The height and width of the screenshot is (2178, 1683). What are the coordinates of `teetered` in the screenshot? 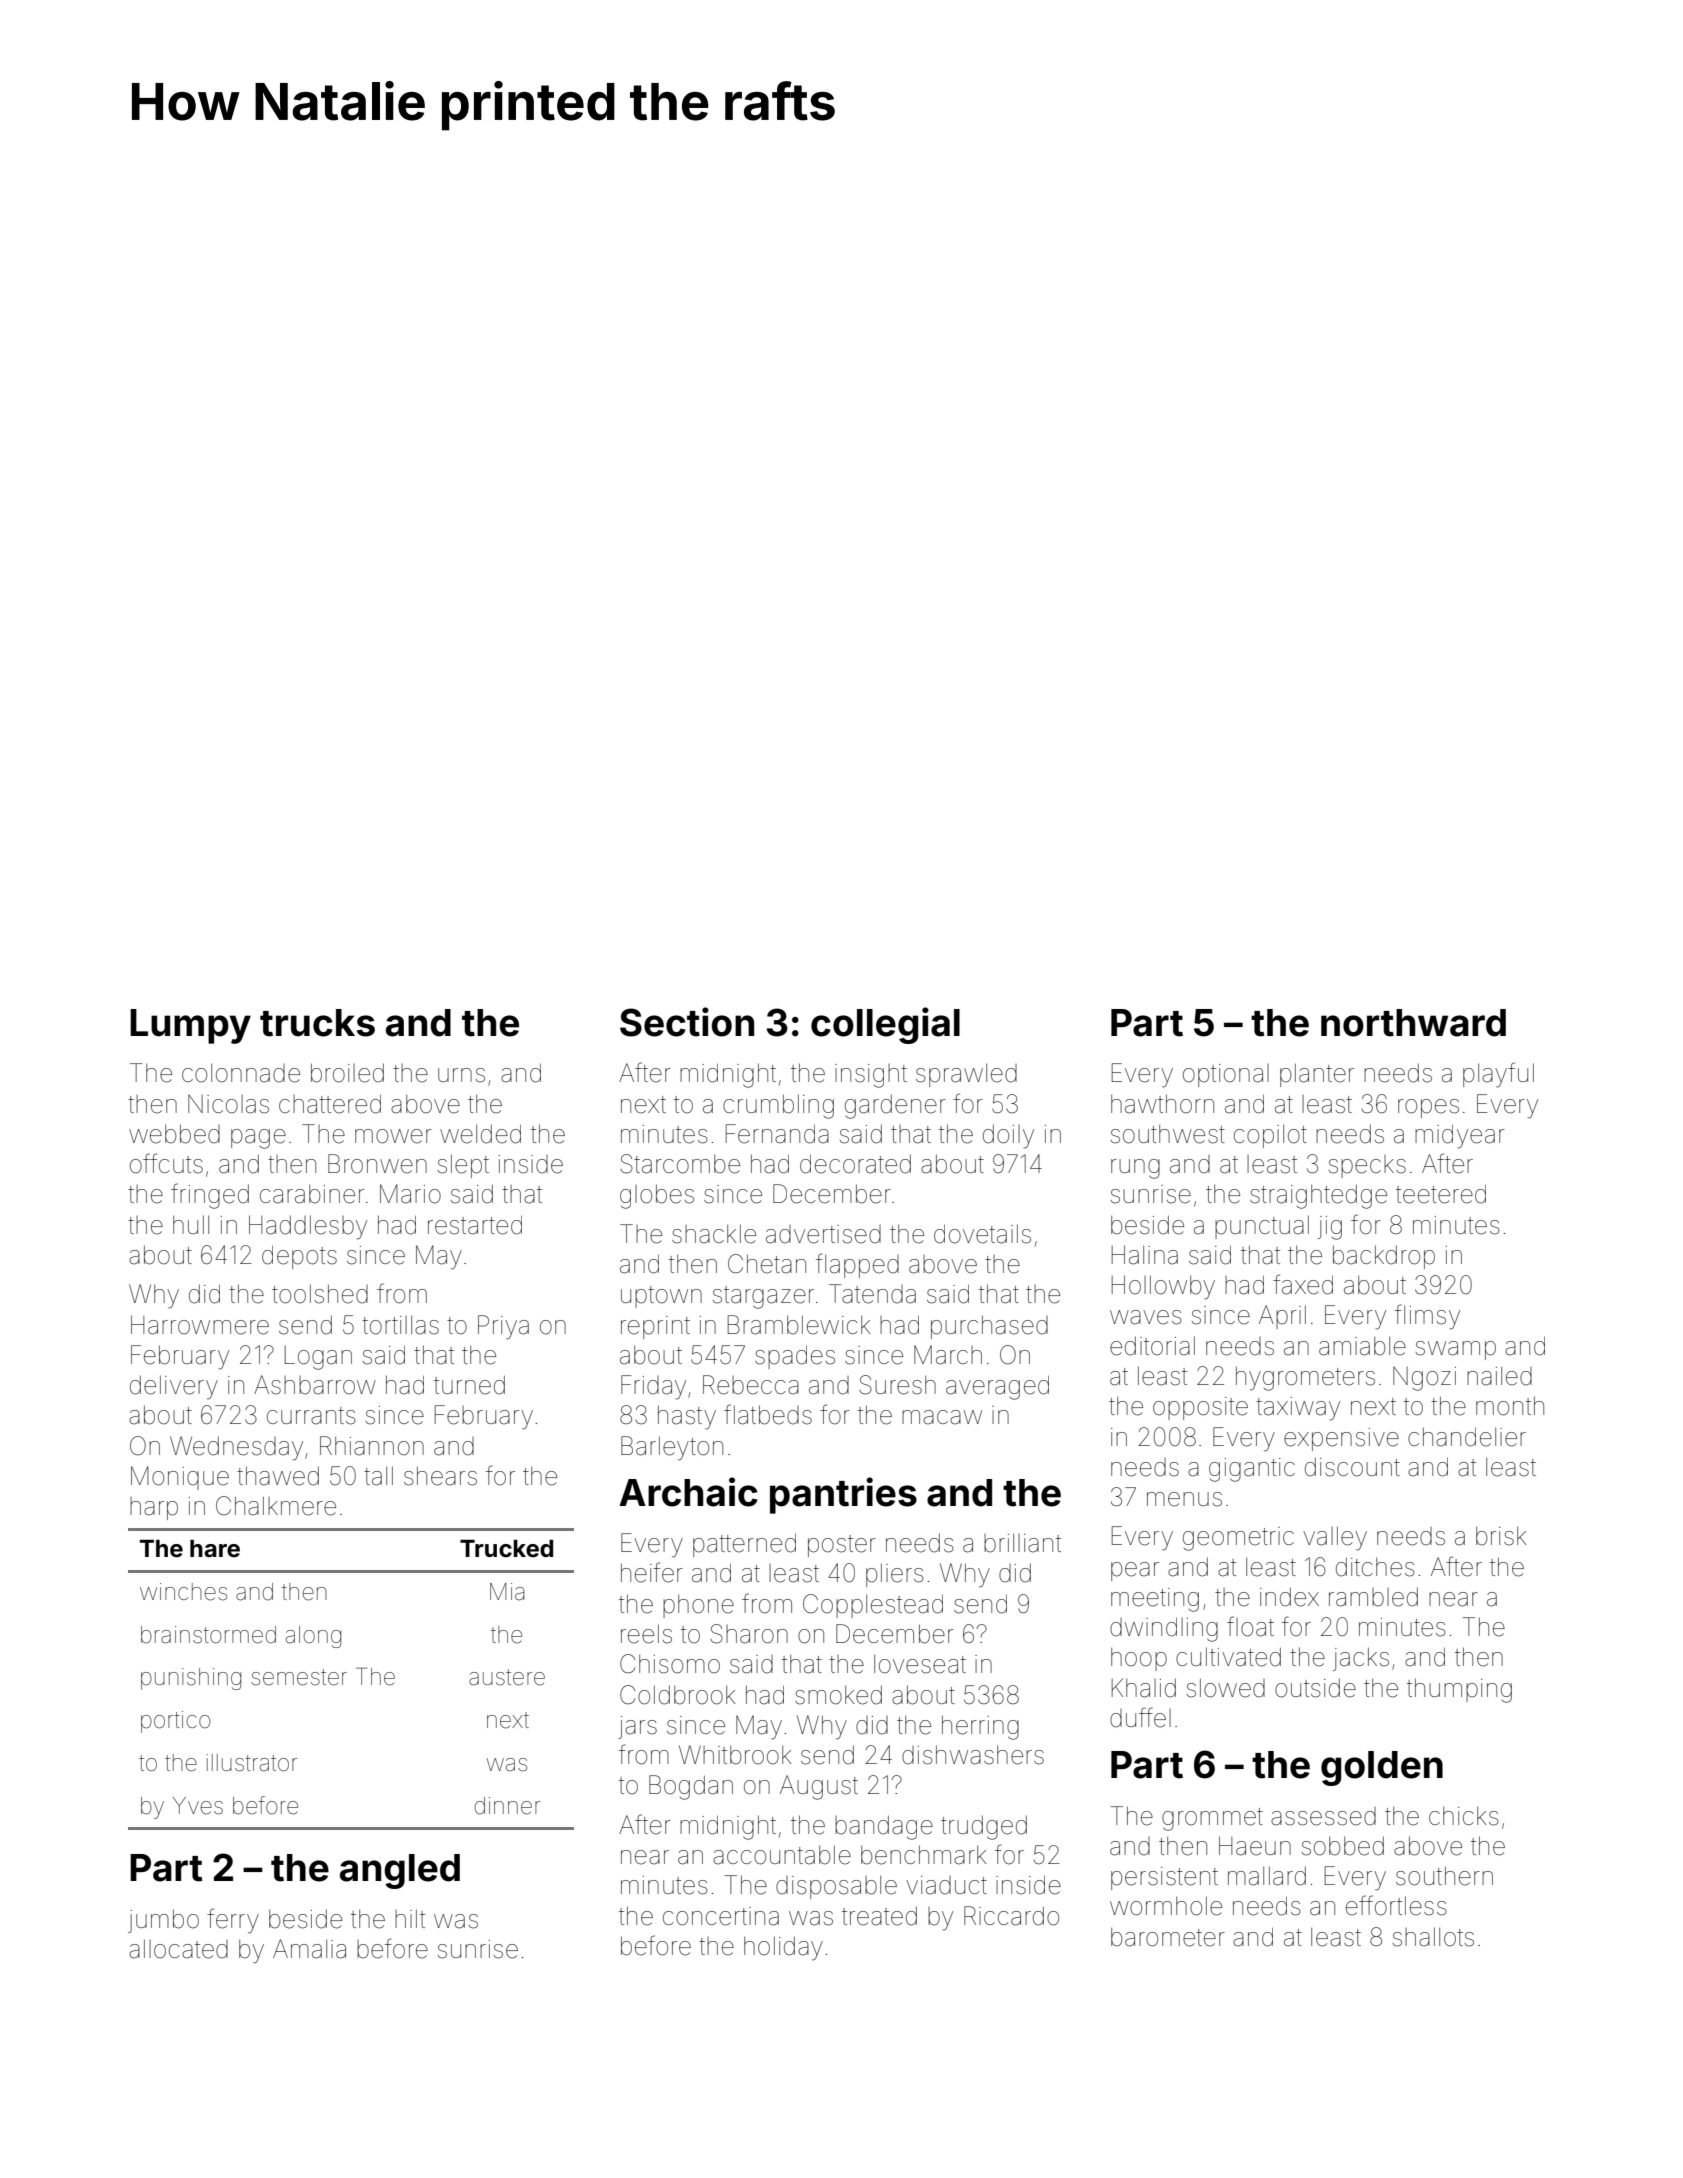 It's located at (1441, 1194).
